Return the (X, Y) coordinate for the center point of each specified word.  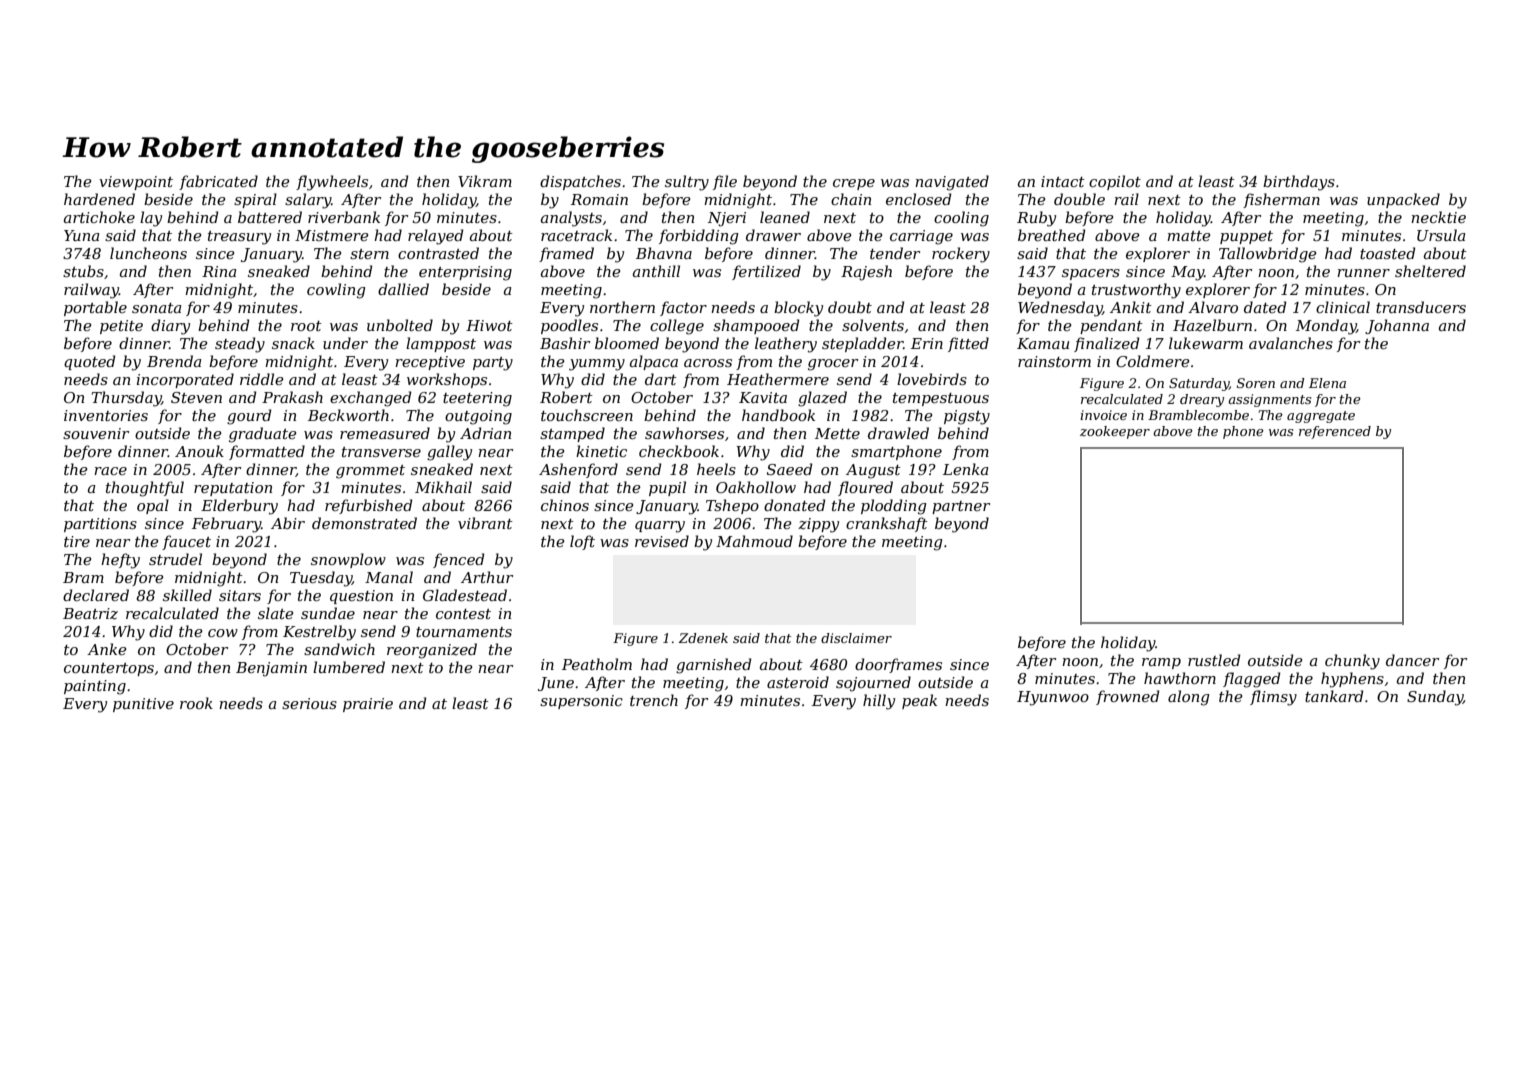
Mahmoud (754, 541)
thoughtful (145, 489)
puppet (1246, 237)
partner (961, 507)
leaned (785, 217)
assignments (1269, 400)
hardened (99, 199)
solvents (873, 325)
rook (196, 703)
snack (293, 343)
